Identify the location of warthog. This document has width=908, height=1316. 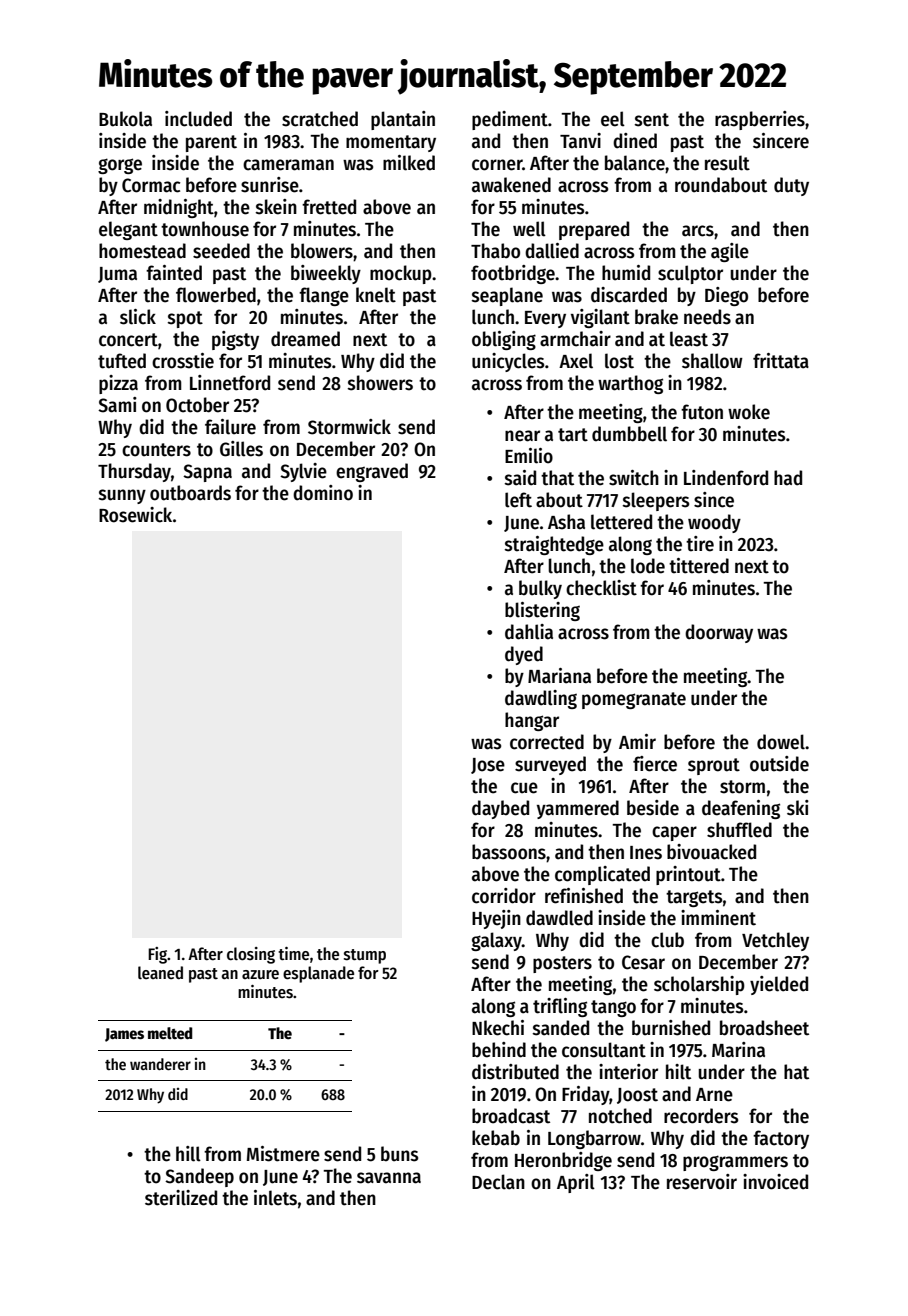
(630, 384).
